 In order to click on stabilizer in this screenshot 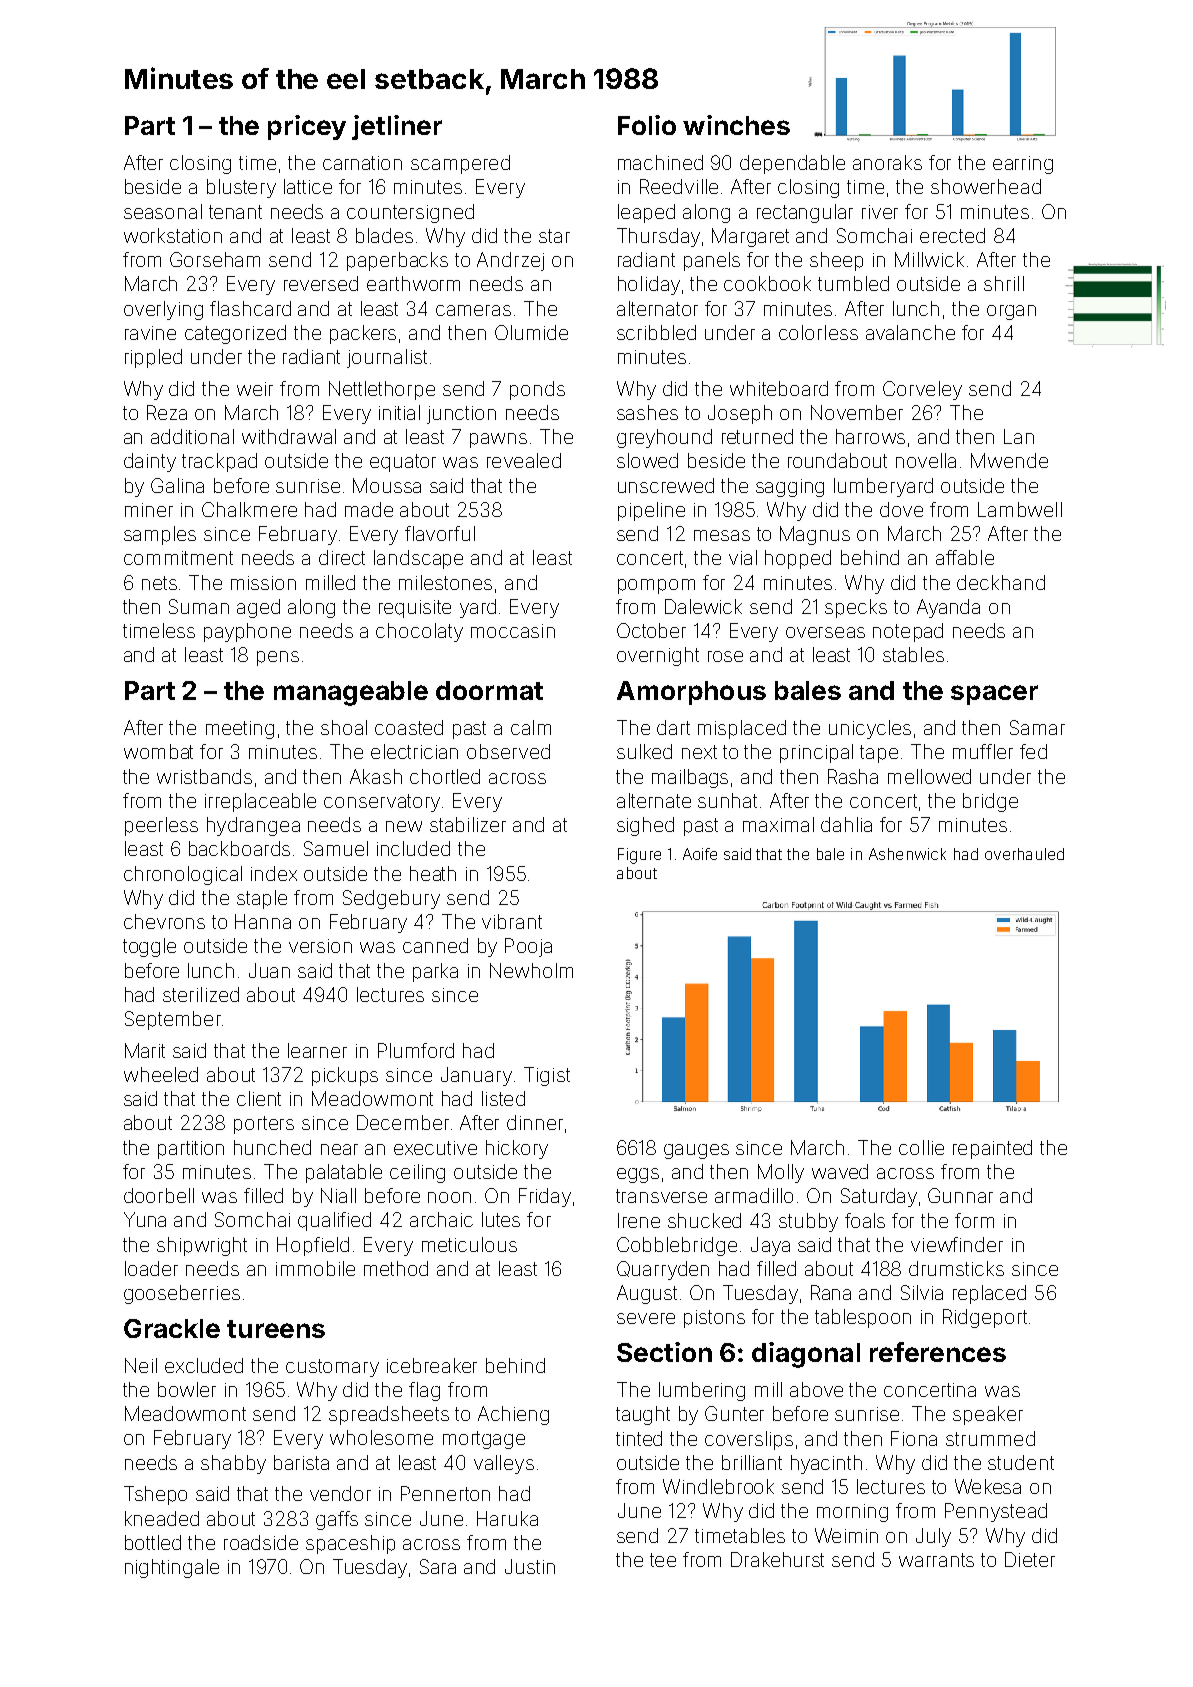, I will do `click(468, 824)`.
